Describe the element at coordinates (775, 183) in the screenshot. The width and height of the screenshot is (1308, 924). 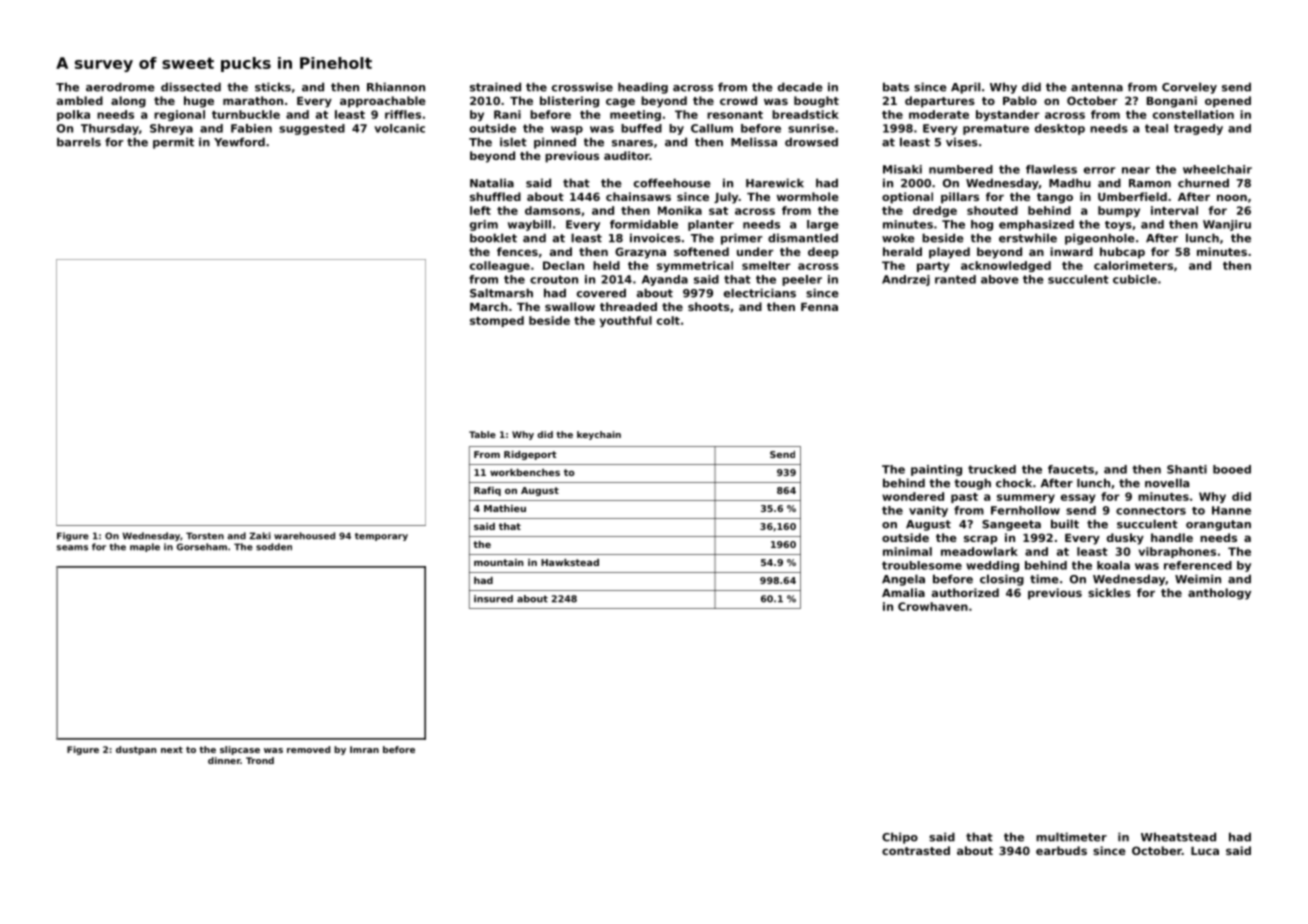
I see `Harewick` at that location.
